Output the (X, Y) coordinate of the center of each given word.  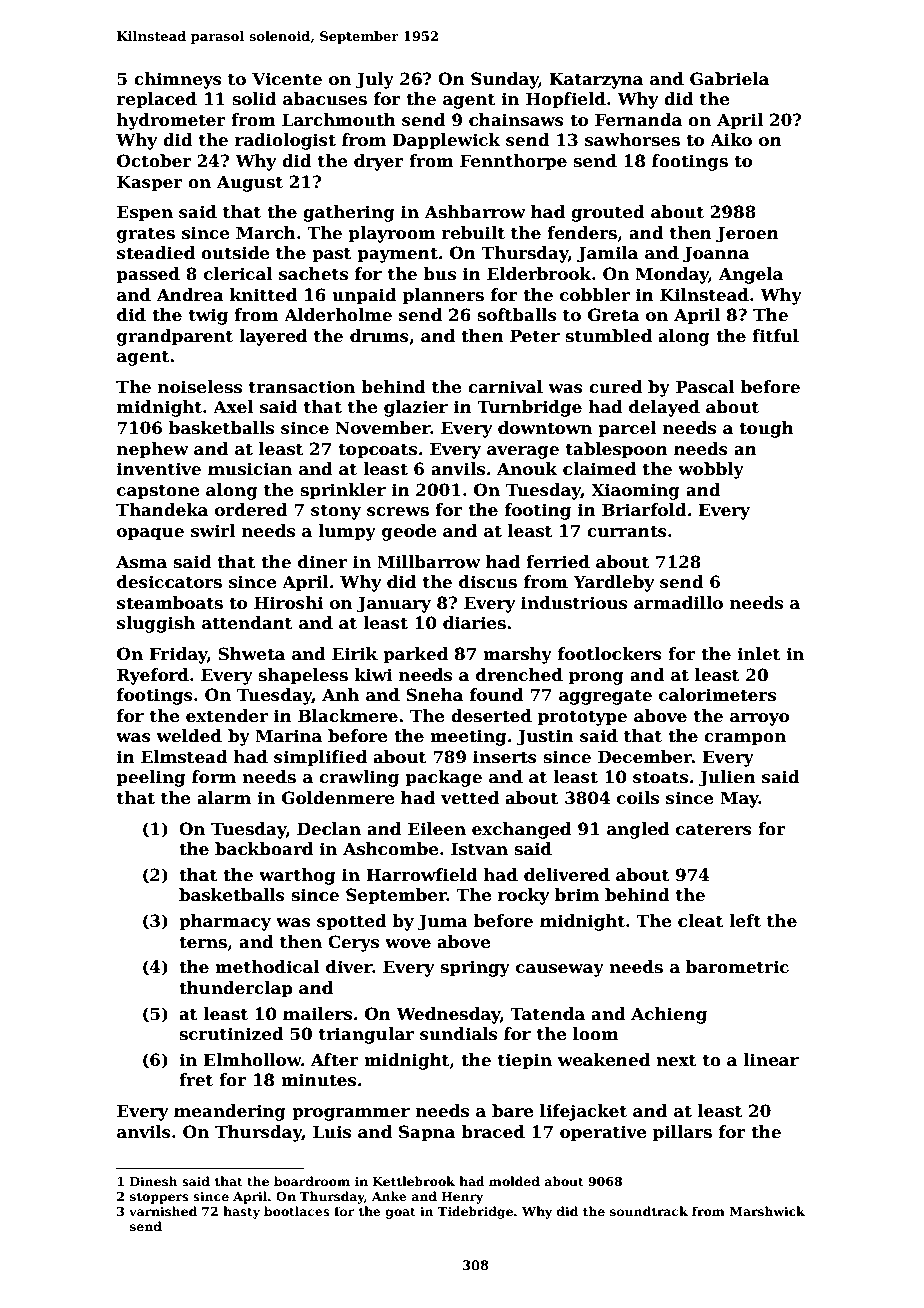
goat (401, 1213)
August (250, 183)
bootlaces (297, 1211)
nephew (153, 450)
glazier (416, 408)
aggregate (605, 697)
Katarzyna (596, 80)
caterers (714, 829)
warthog (297, 876)
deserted (491, 716)
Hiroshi (288, 603)
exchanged (521, 830)
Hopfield (566, 100)
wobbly (711, 470)
